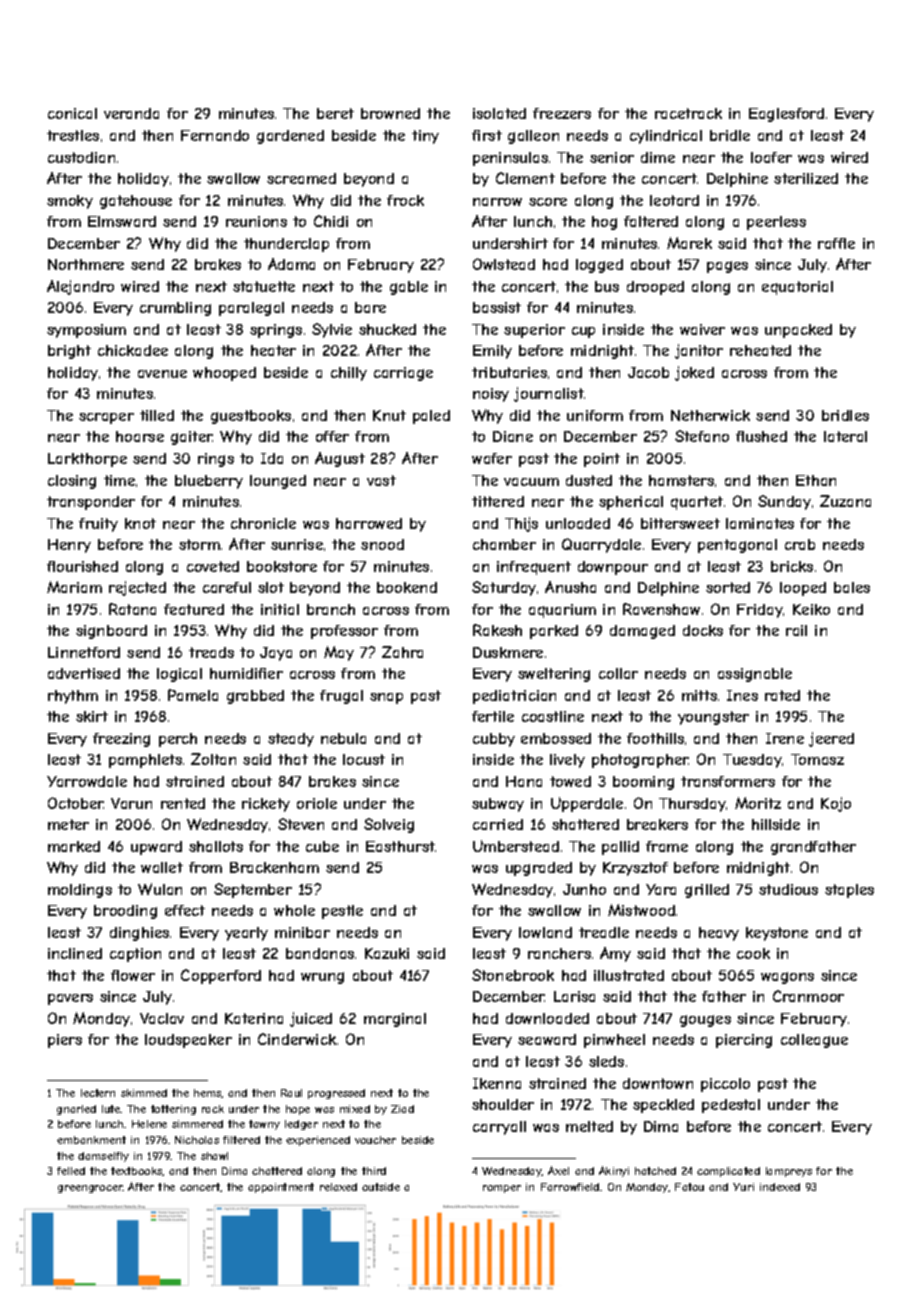 The width and height of the image is (924, 1308). What do you see at coordinates (786, 115) in the image?
I see `Eaglesford` at bounding box center [786, 115].
